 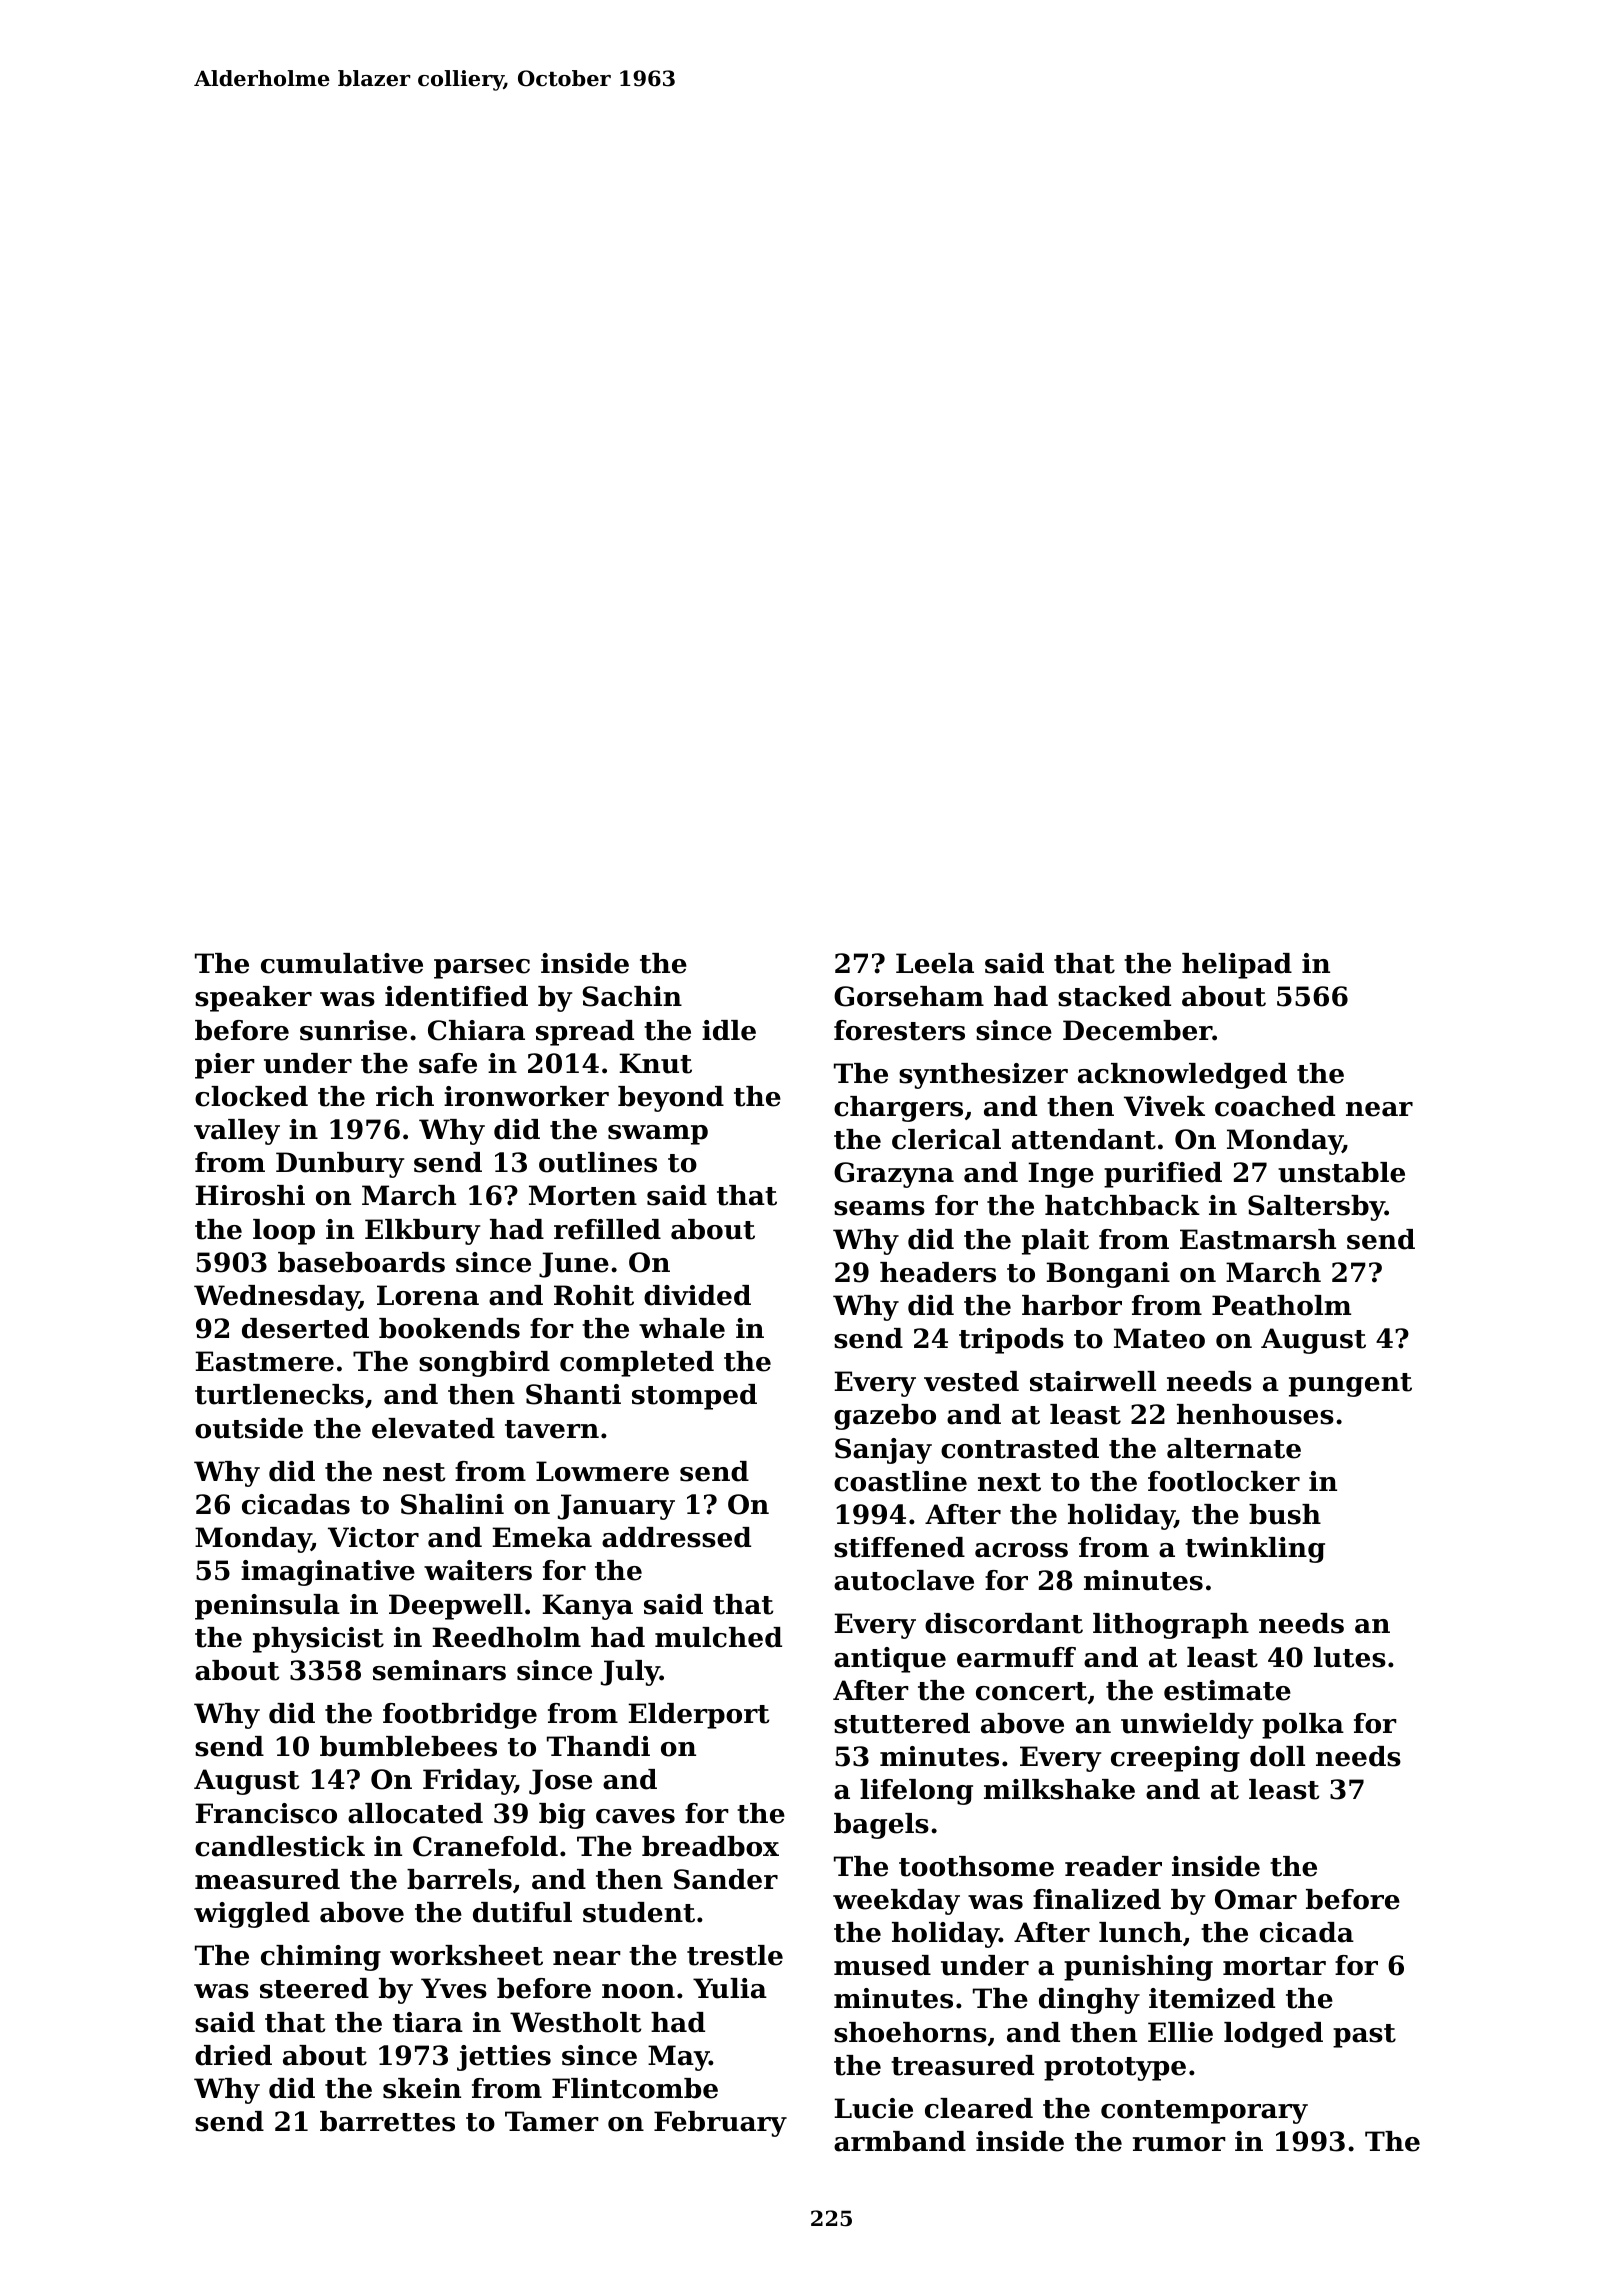 I want to click on caves, so click(x=635, y=1816).
